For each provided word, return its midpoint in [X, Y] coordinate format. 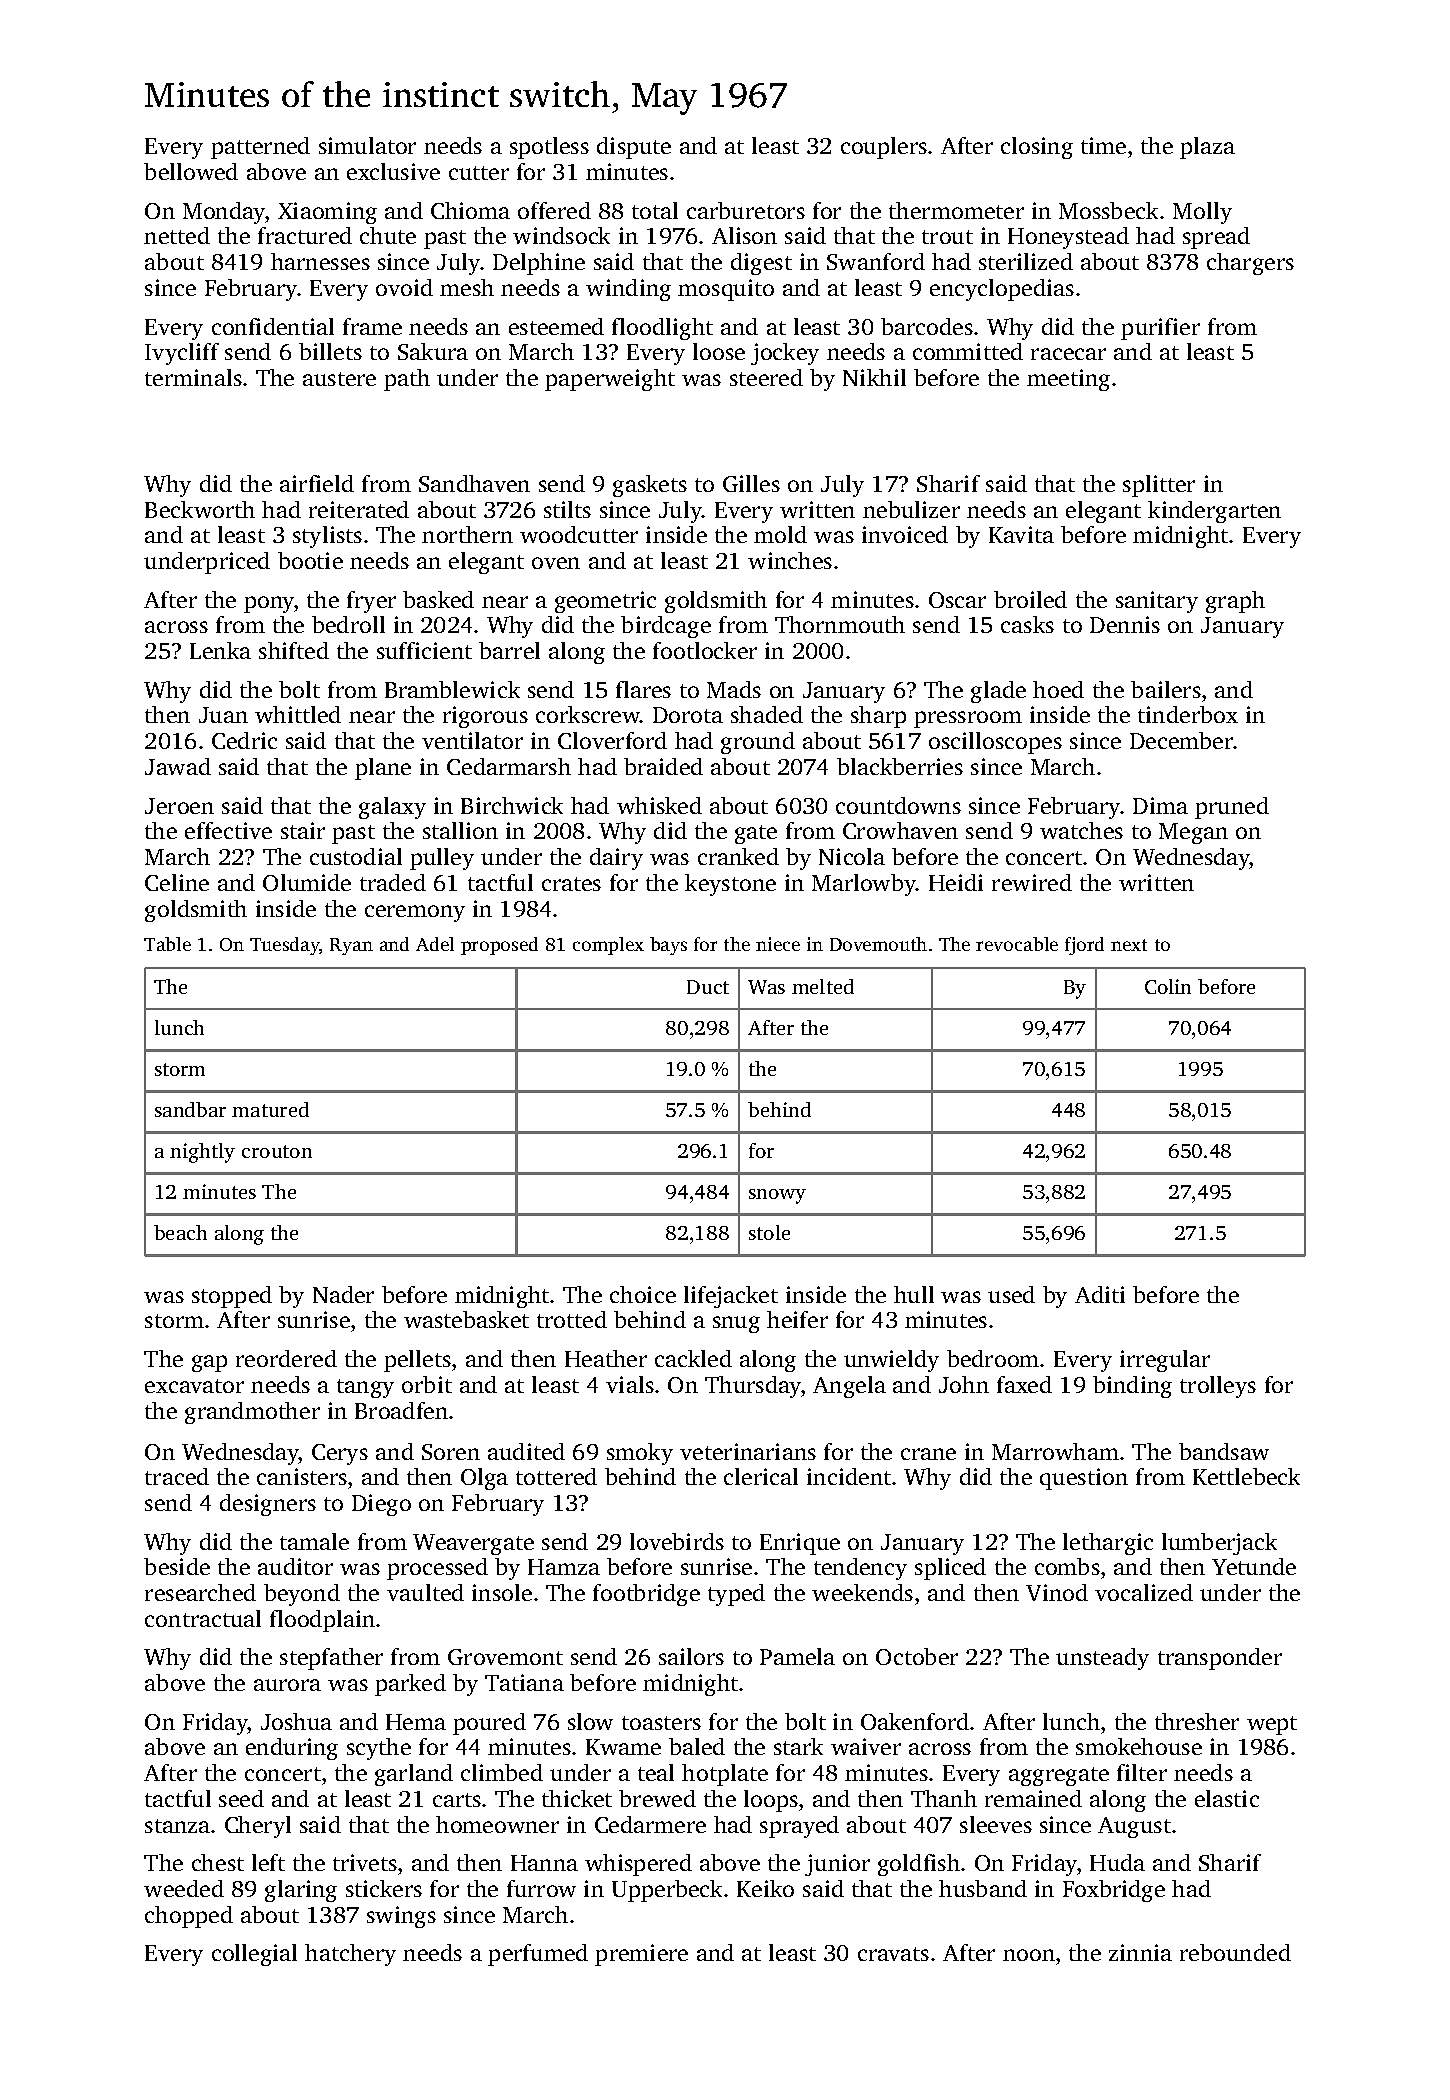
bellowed [191, 171]
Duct [708, 987]
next [1129, 945]
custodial [356, 856]
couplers [884, 148]
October [917, 1656]
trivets [365, 1862]
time [1103, 145]
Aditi [1100, 1294]
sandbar [190, 1109]
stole [769, 1232]
